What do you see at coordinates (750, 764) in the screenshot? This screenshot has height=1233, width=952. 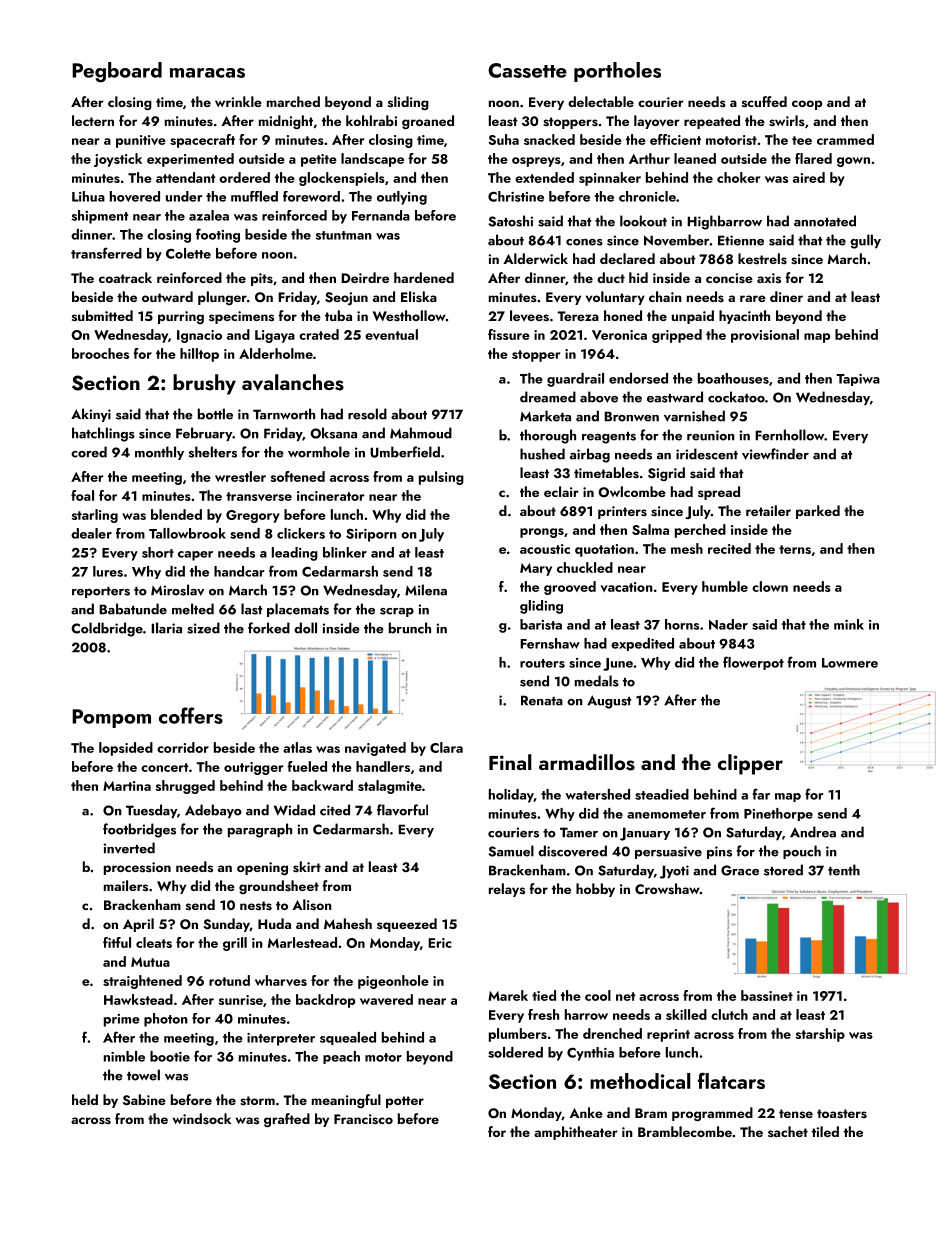 I see `clipper` at bounding box center [750, 764].
